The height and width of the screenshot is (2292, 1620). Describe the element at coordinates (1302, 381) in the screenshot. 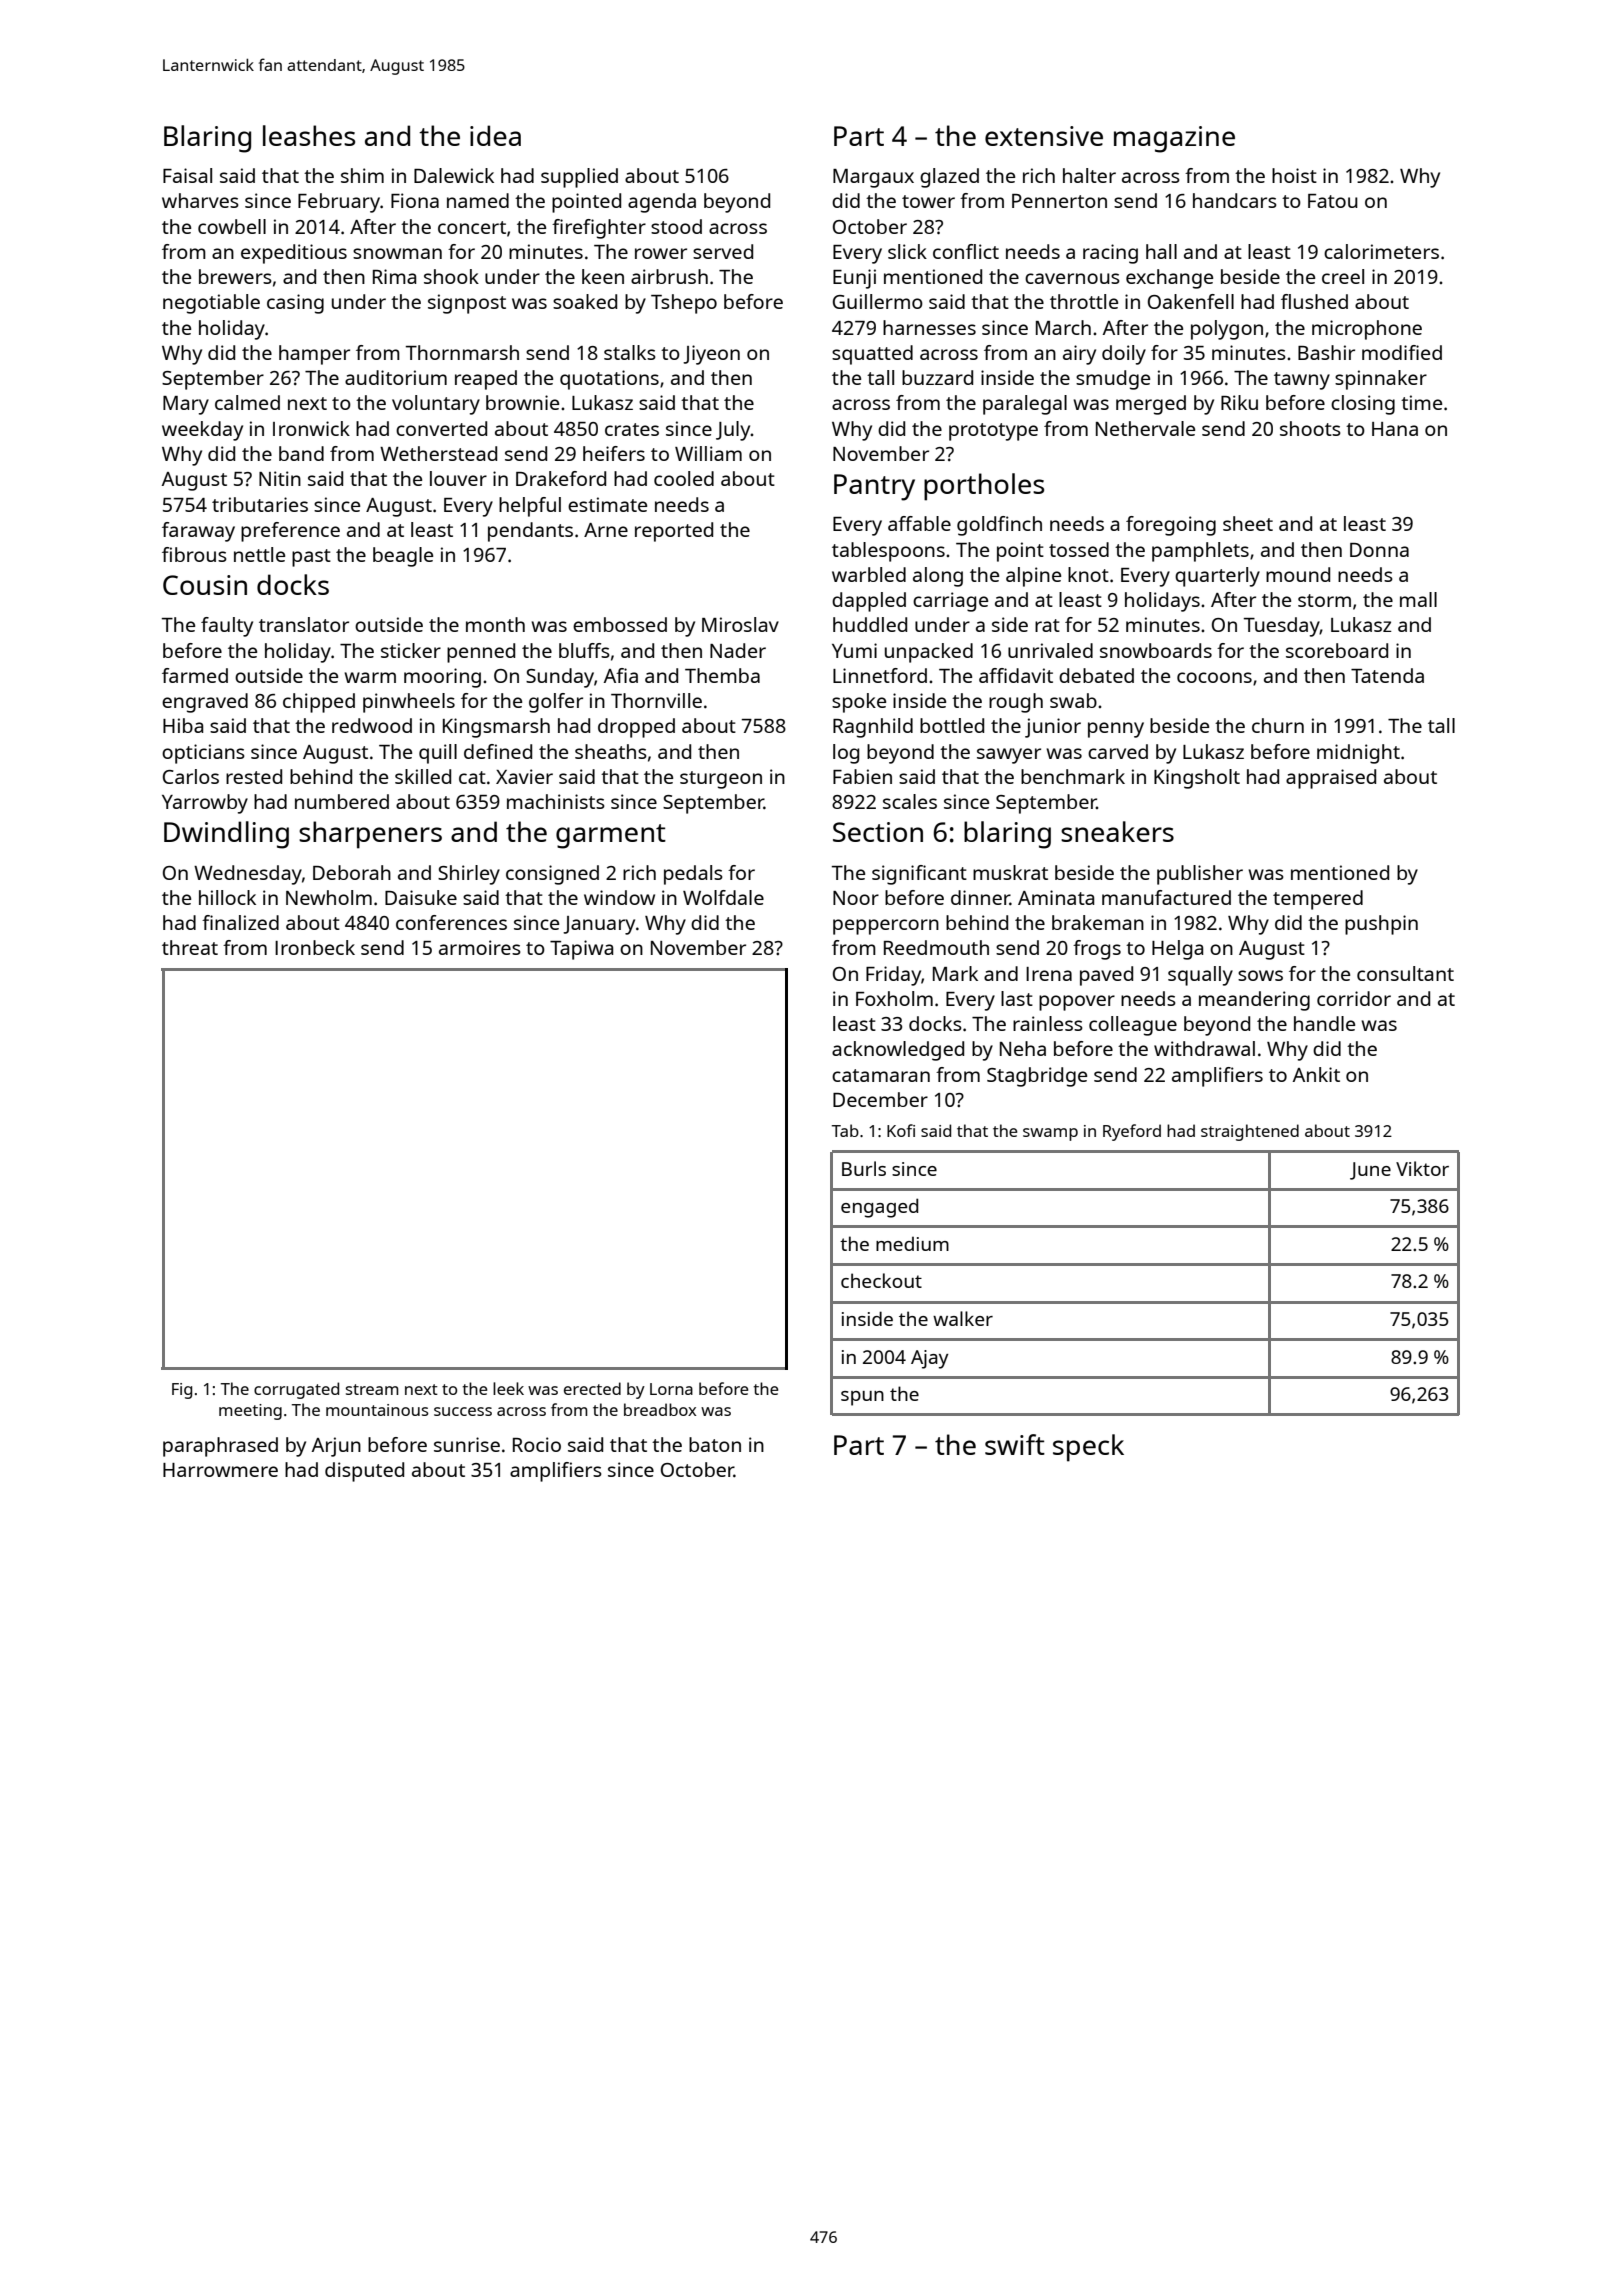

I see `tawny` at that location.
